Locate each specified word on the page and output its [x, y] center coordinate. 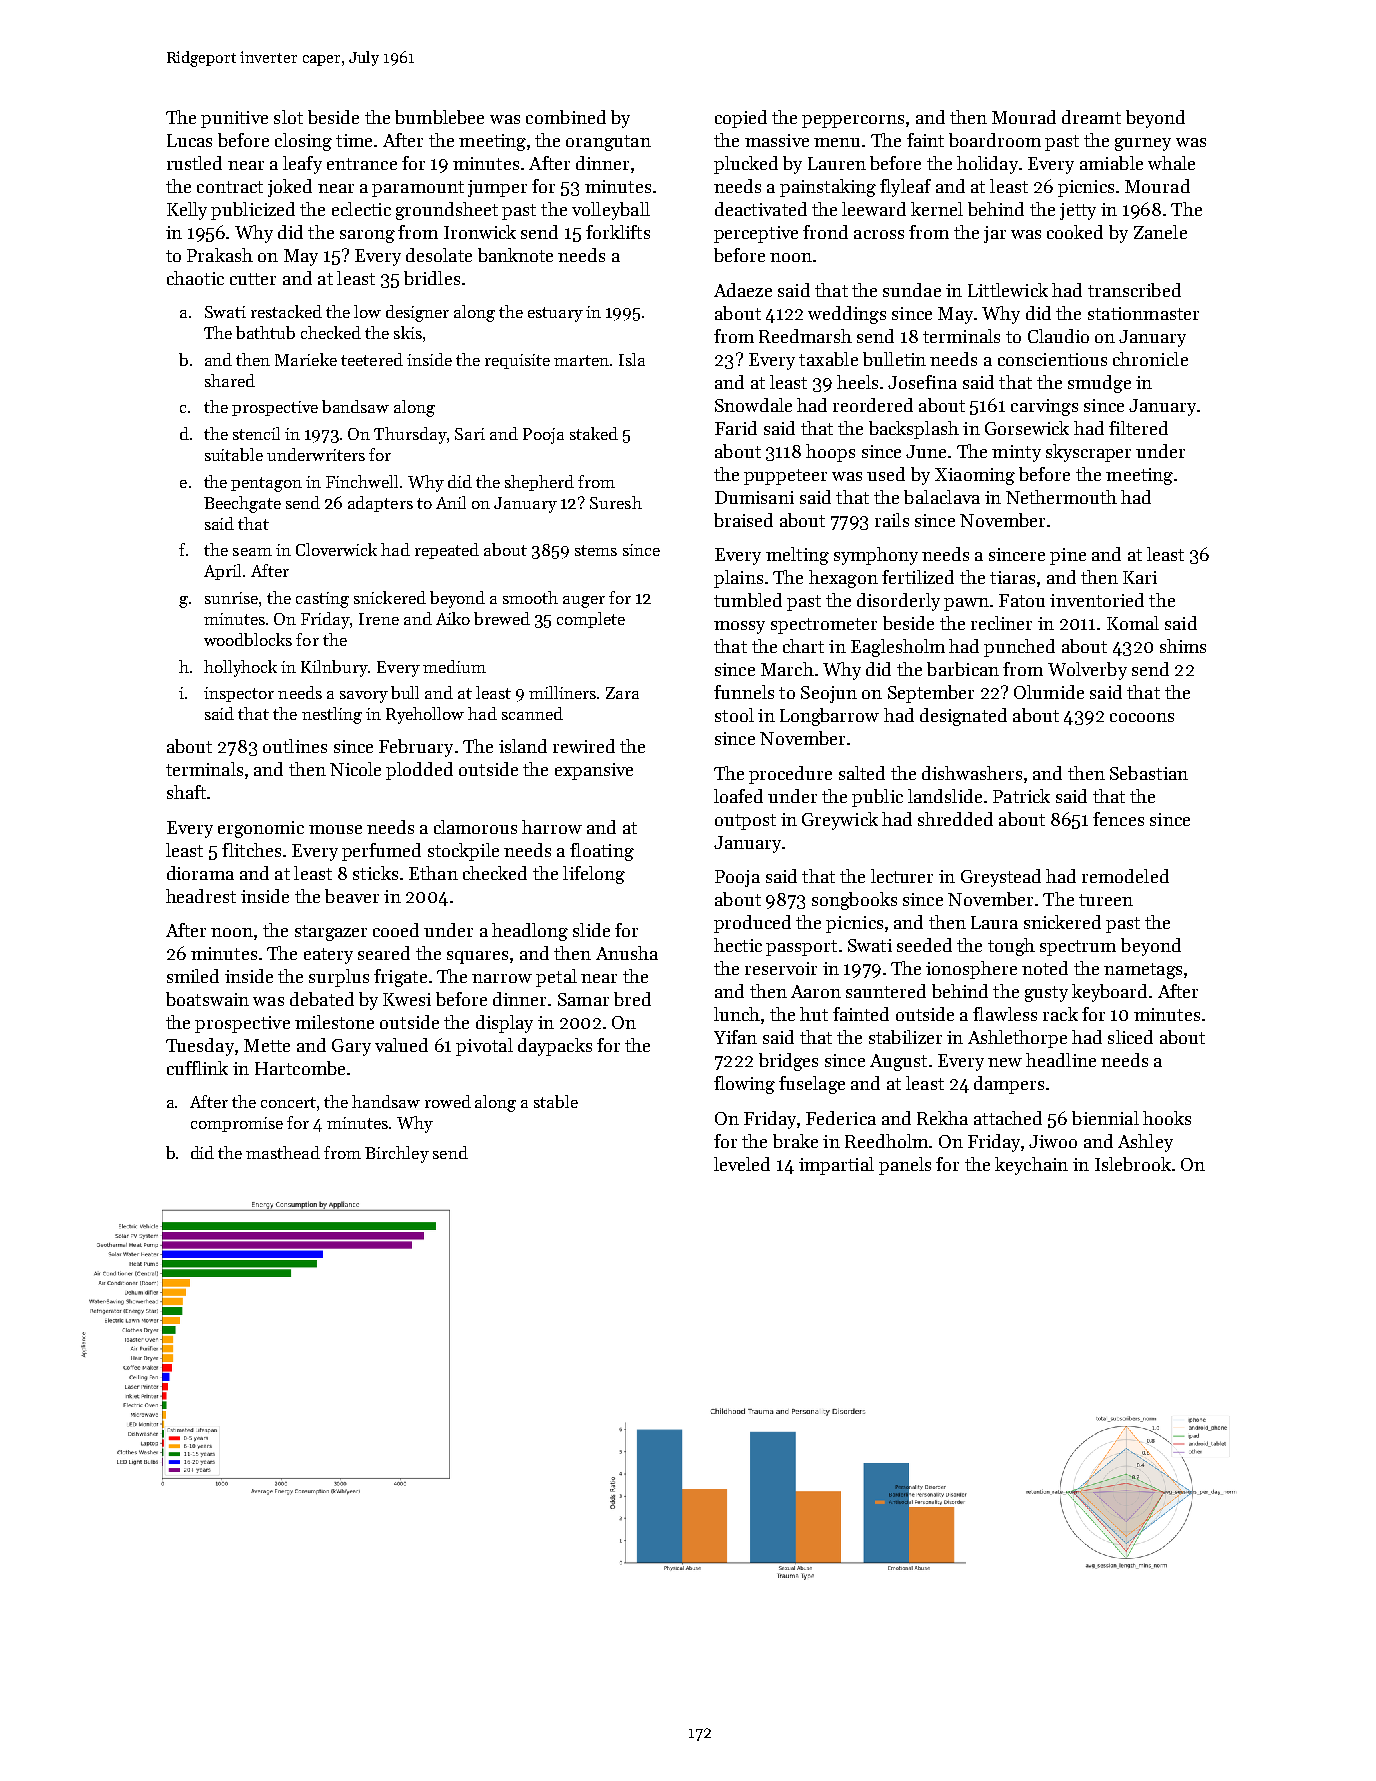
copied [741, 119]
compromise [237, 1124]
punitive [234, 119]
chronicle [1150, 359]
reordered [873, 405]
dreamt [1091, 117]
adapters [380, 504]
